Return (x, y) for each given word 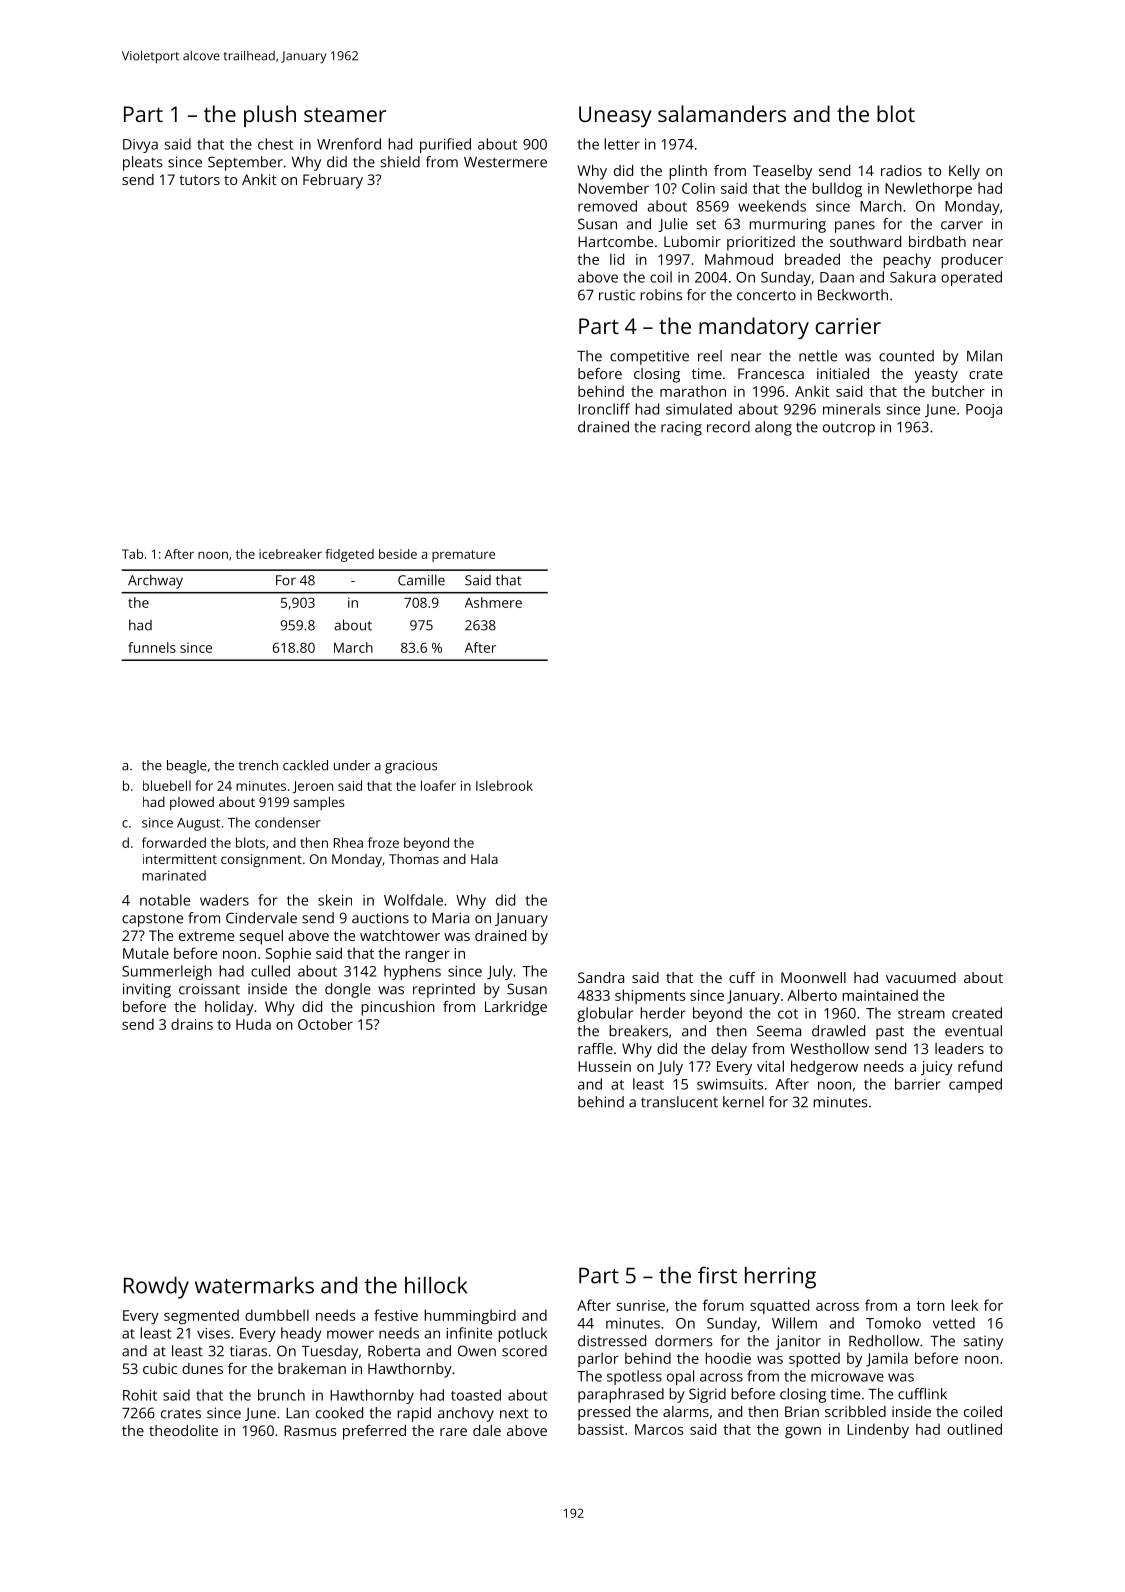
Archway (155, 581)
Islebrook (504, 785)
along (773, 428)
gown (803, 1432)
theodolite (183, 1430)
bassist (601, 1429)
